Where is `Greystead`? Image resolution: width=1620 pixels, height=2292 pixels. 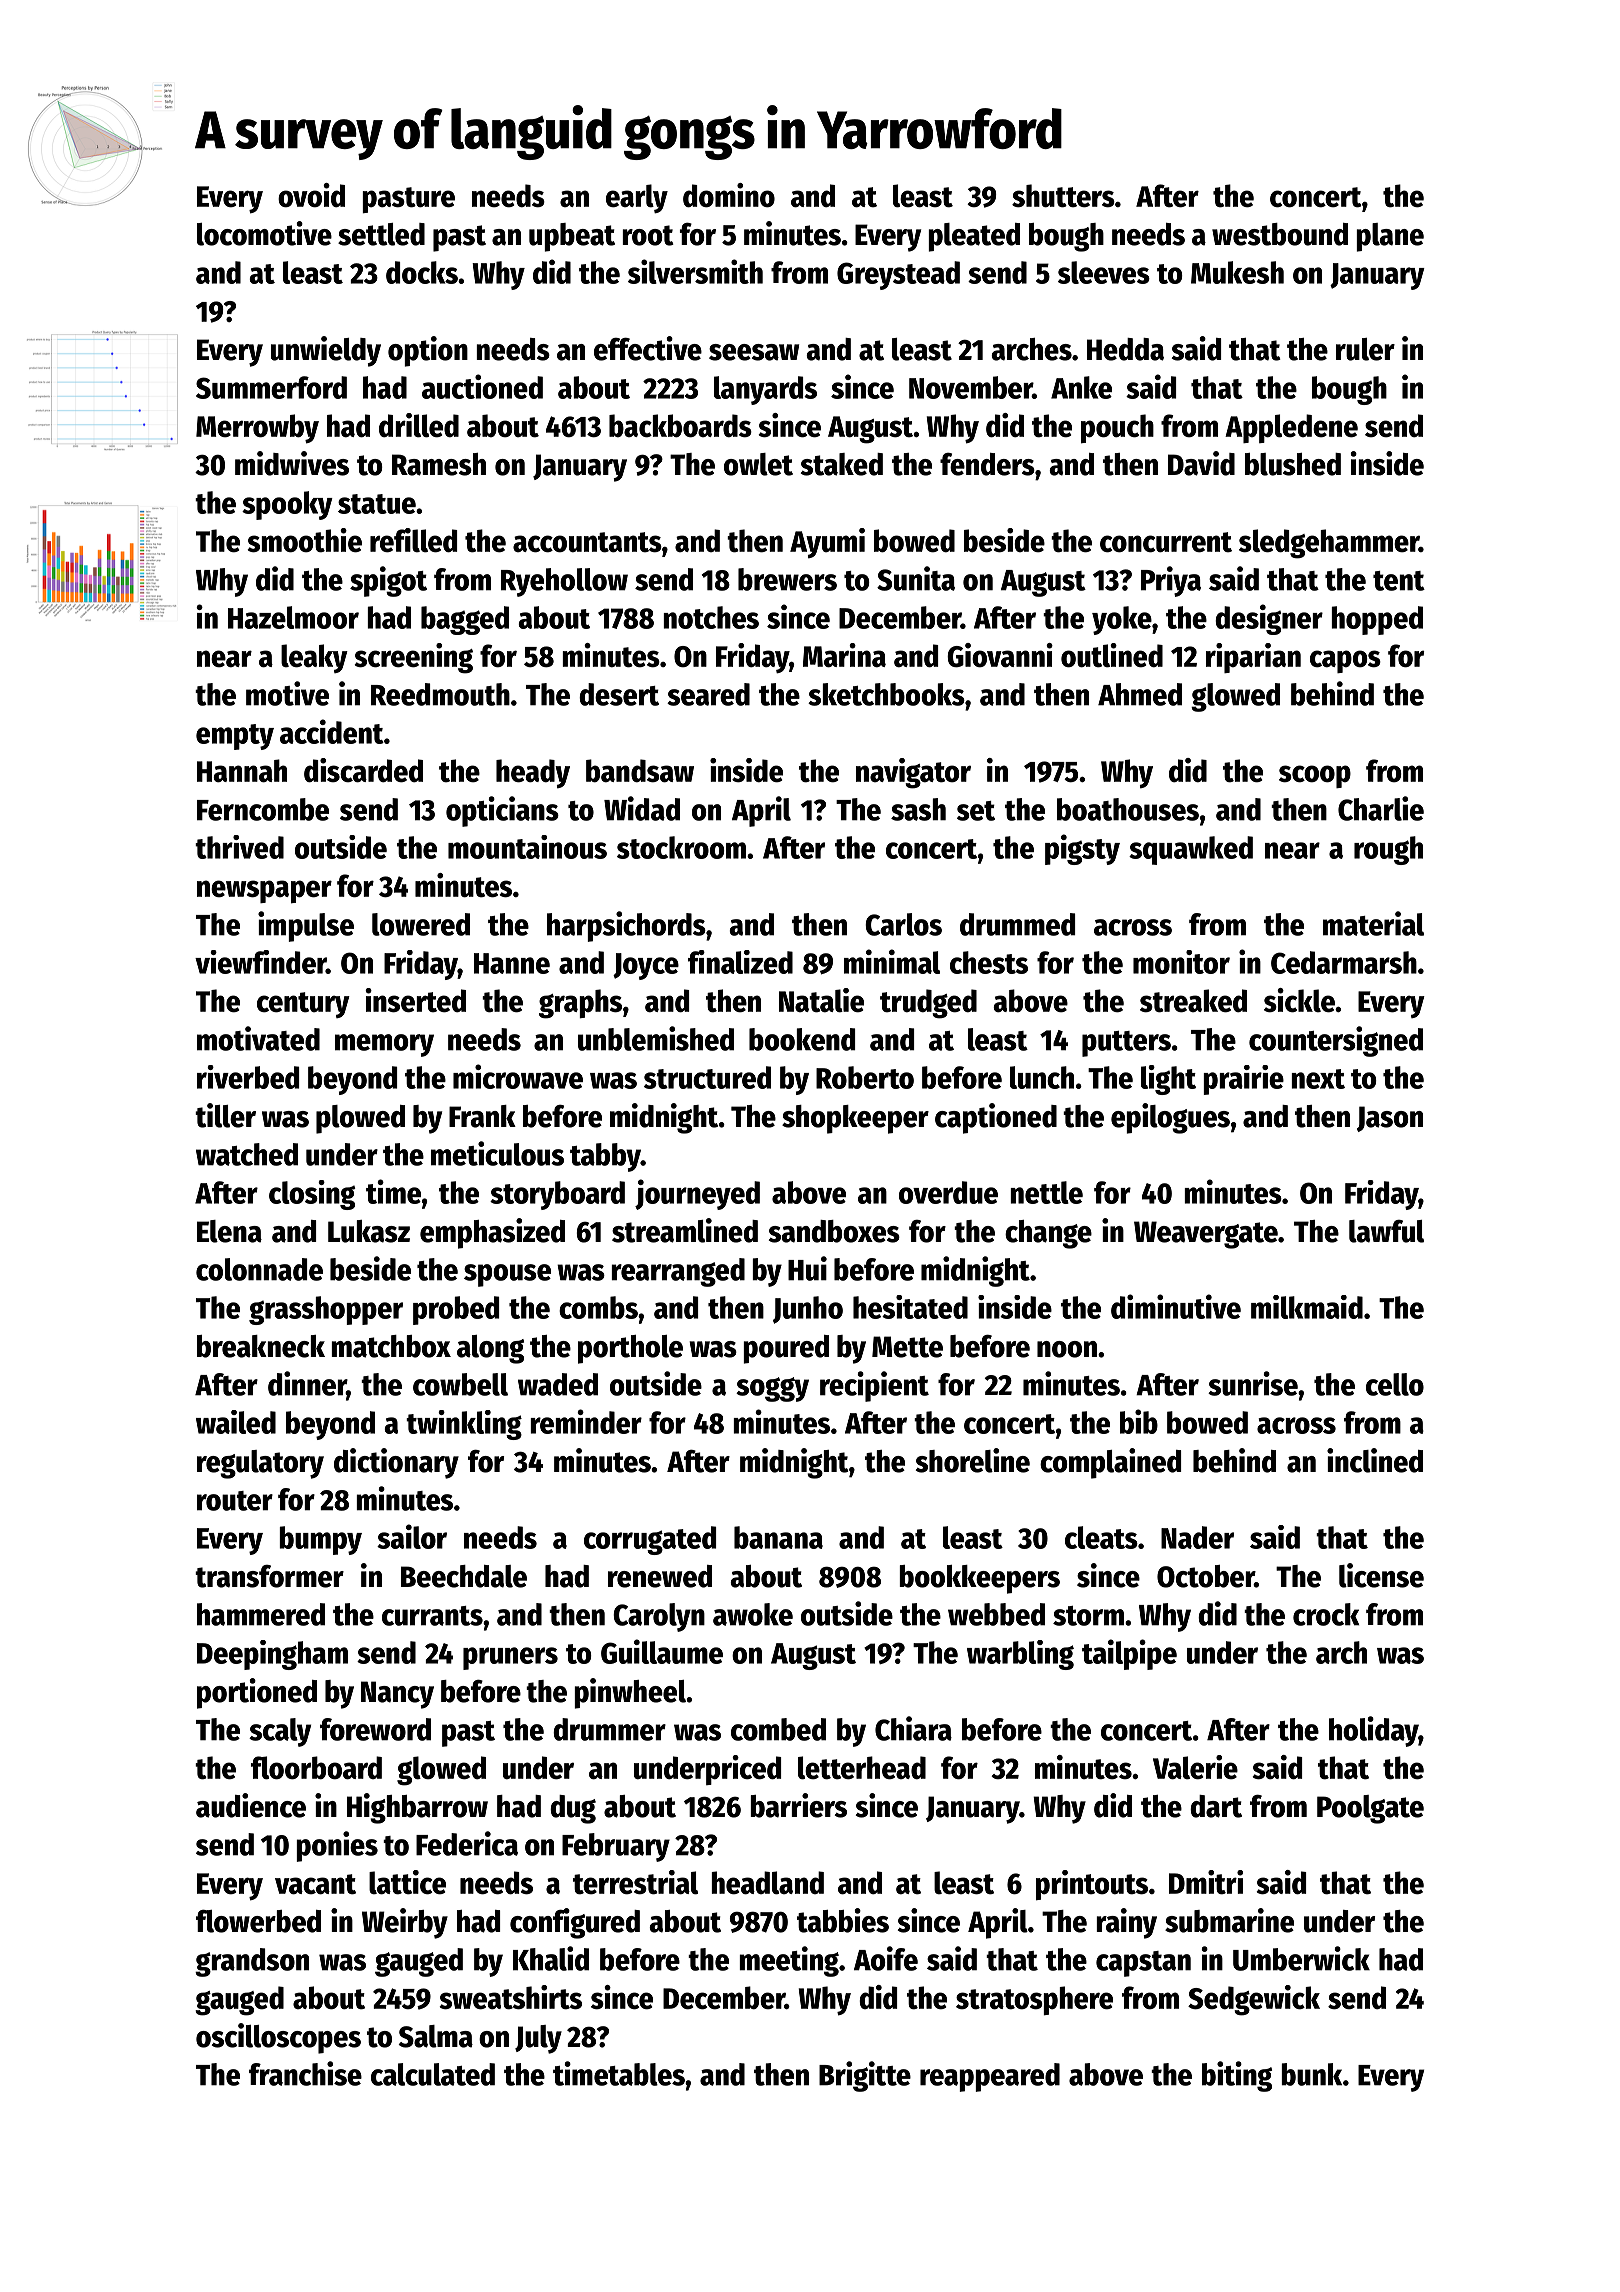 Greystead is located at coordinates (898, 275).
